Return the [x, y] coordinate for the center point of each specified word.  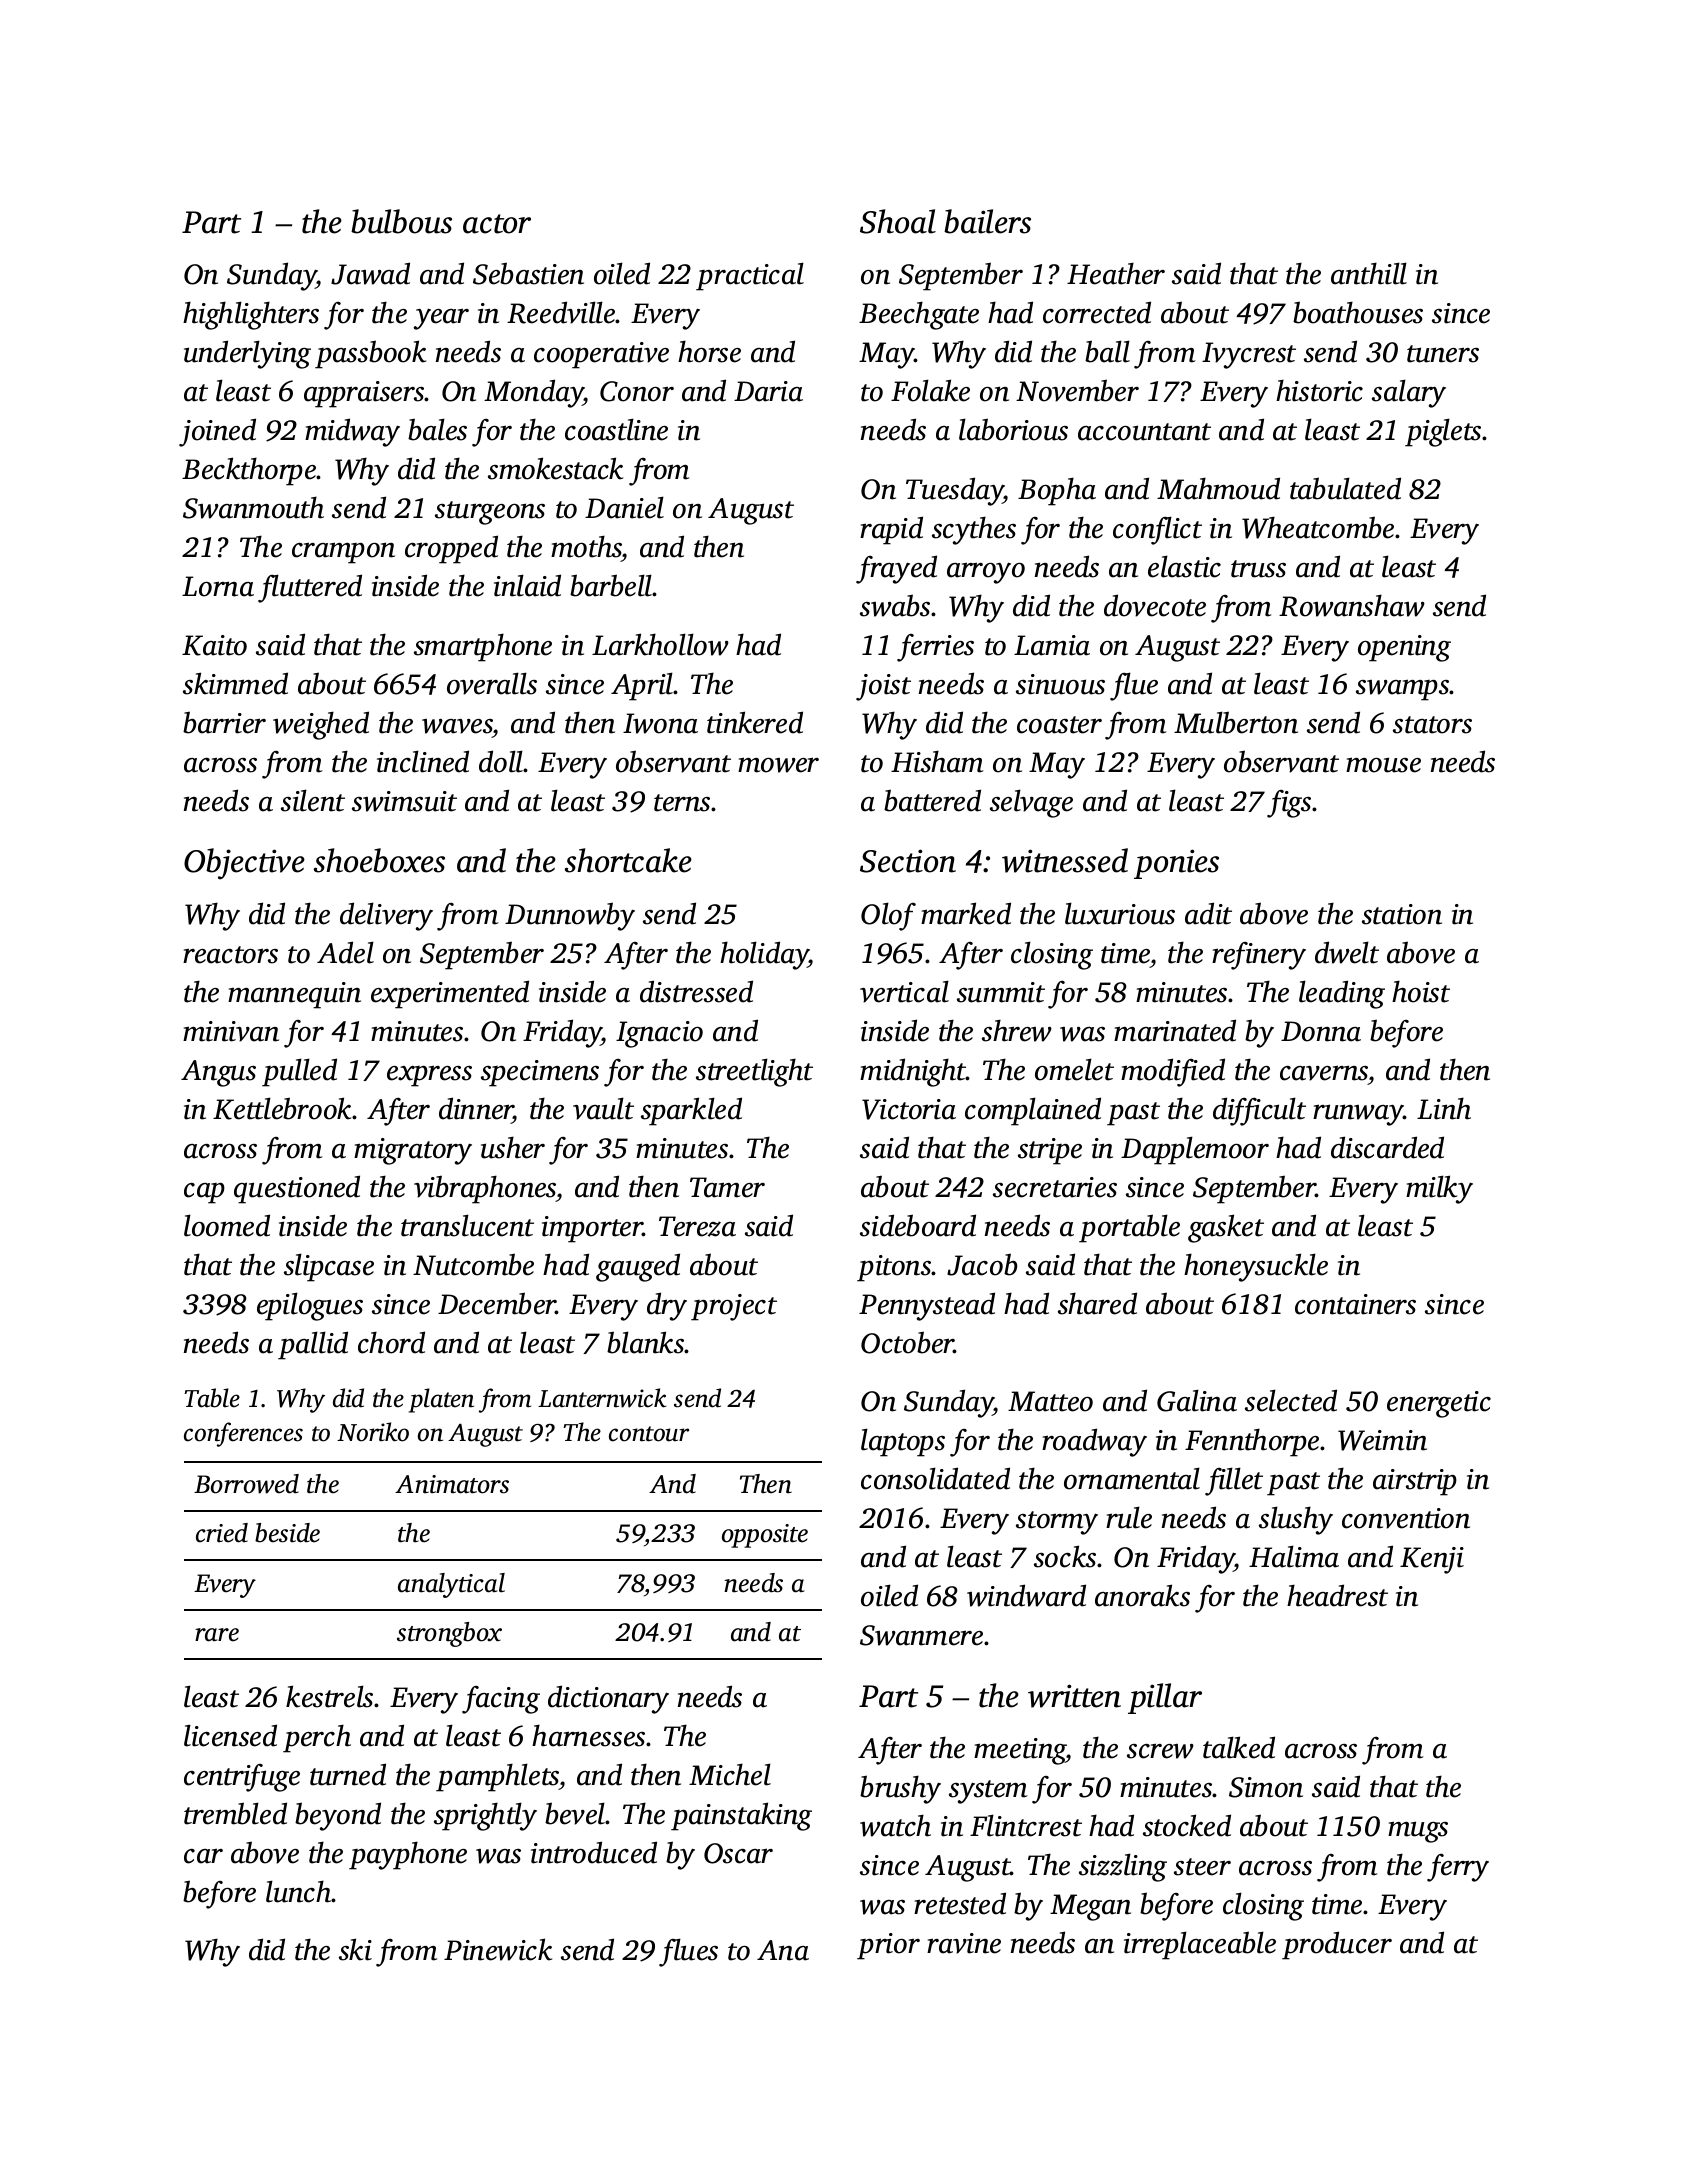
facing [501, 1700]
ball [1107, 351]
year [441, 319]
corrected [1097, 312]
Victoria [909, 1109]
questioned [297, 1189]
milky [1439, 1189]
